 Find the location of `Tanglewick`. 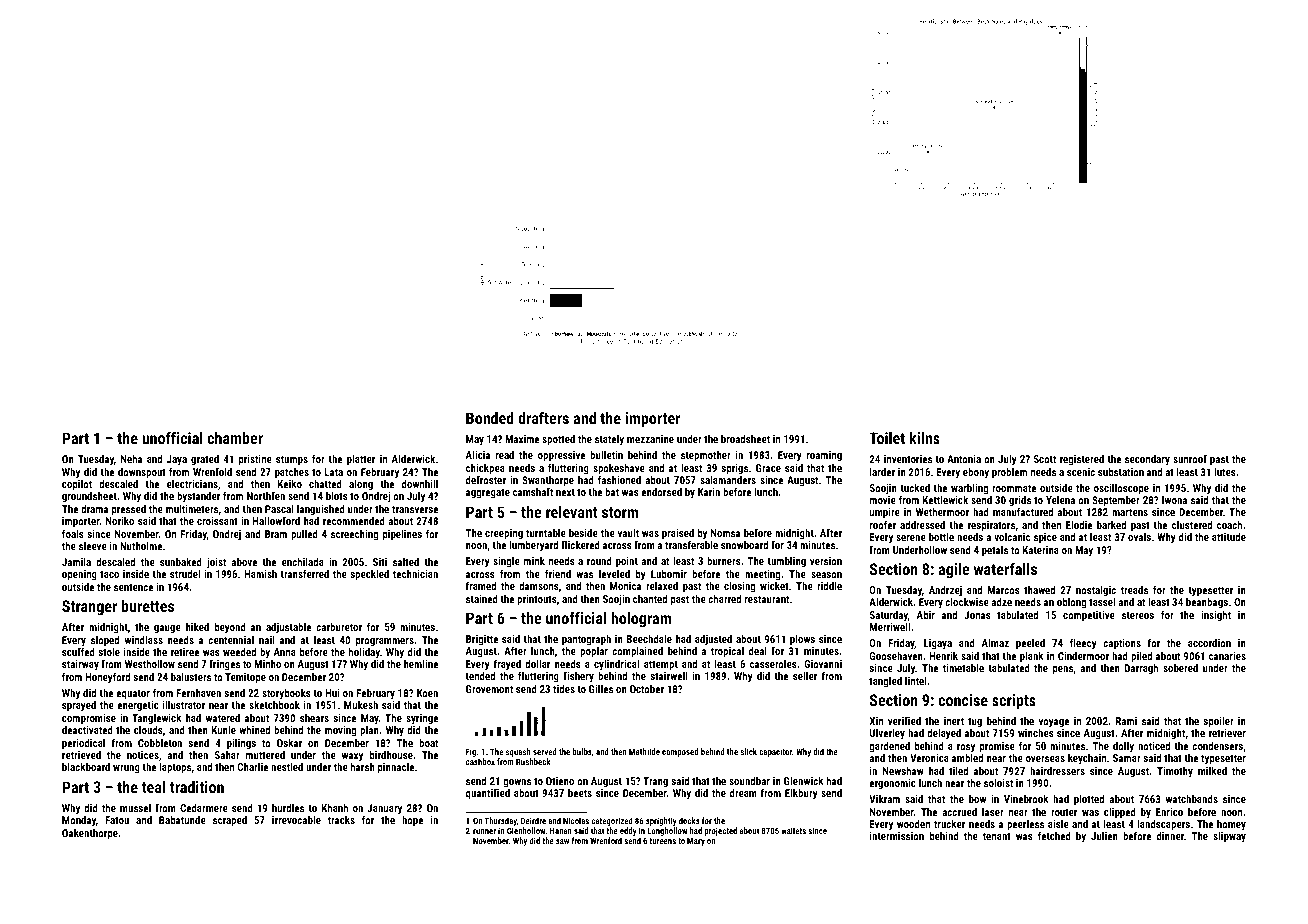

Tanglewick is located at coordinates (157, 719).
